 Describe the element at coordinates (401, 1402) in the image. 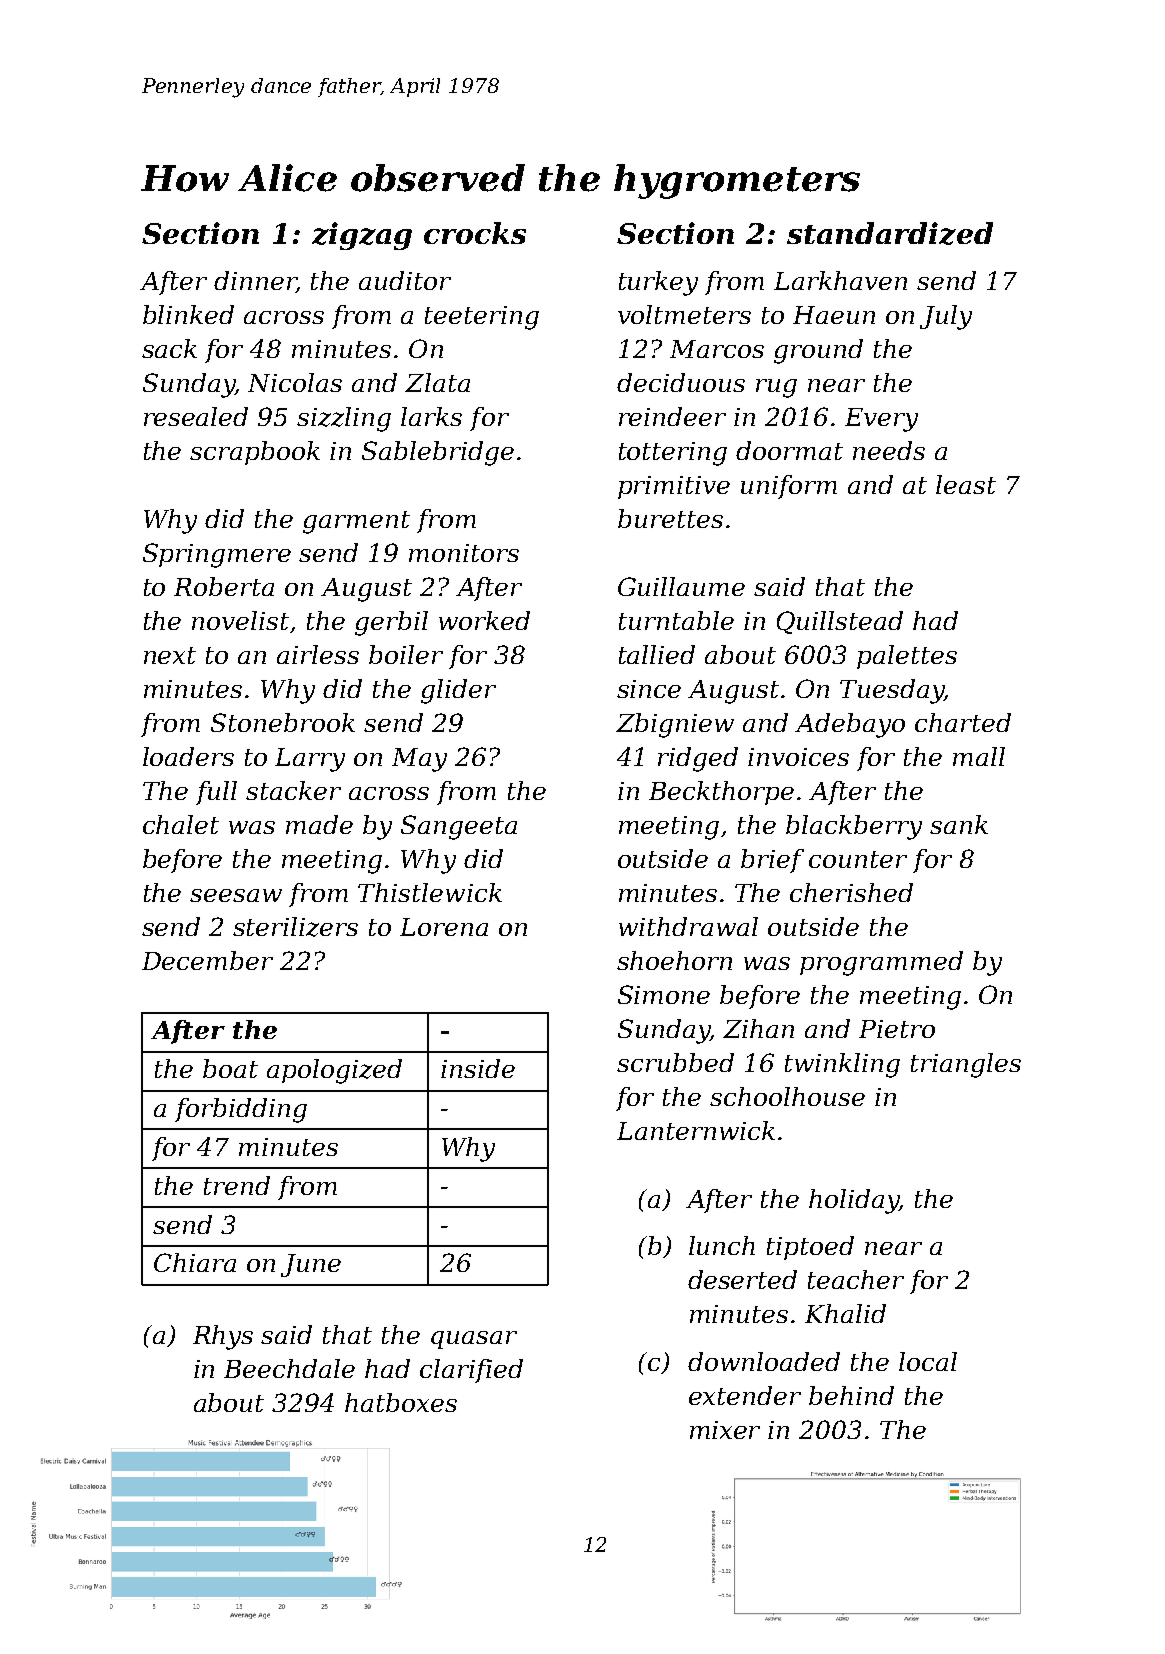

I see `hatboxes` at that location.
